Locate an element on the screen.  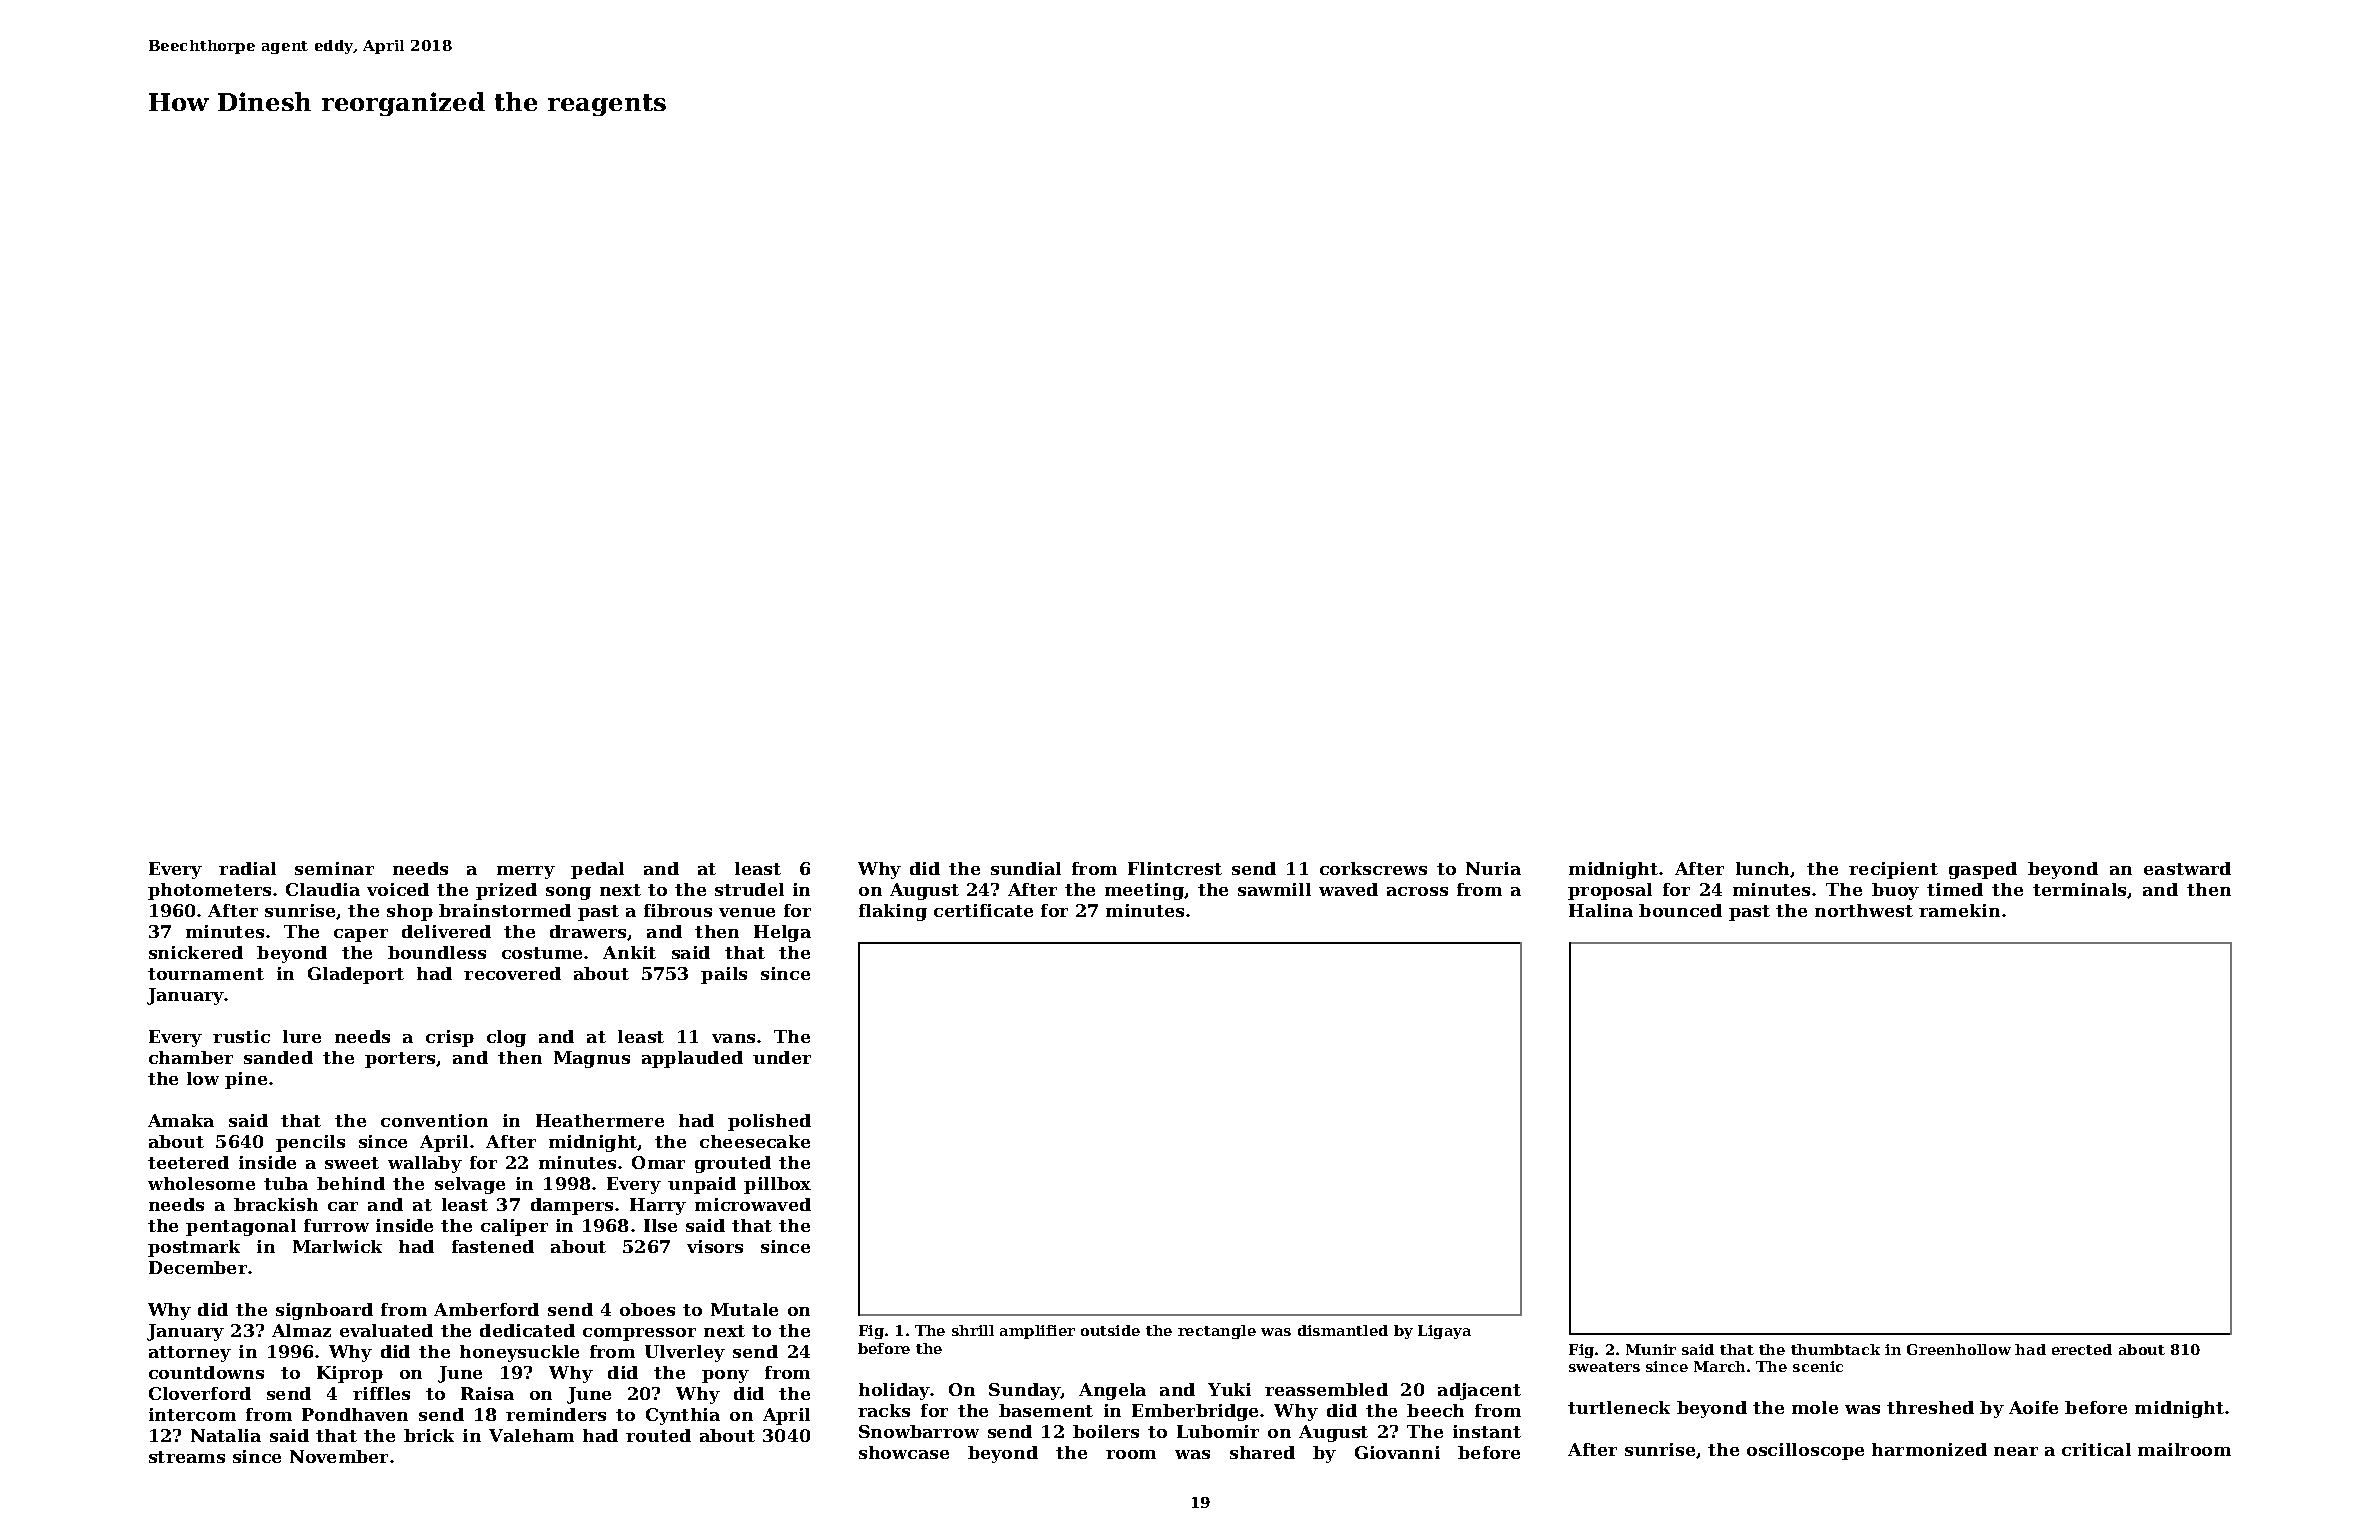
rustic is located at coordinates (241, 1036).
